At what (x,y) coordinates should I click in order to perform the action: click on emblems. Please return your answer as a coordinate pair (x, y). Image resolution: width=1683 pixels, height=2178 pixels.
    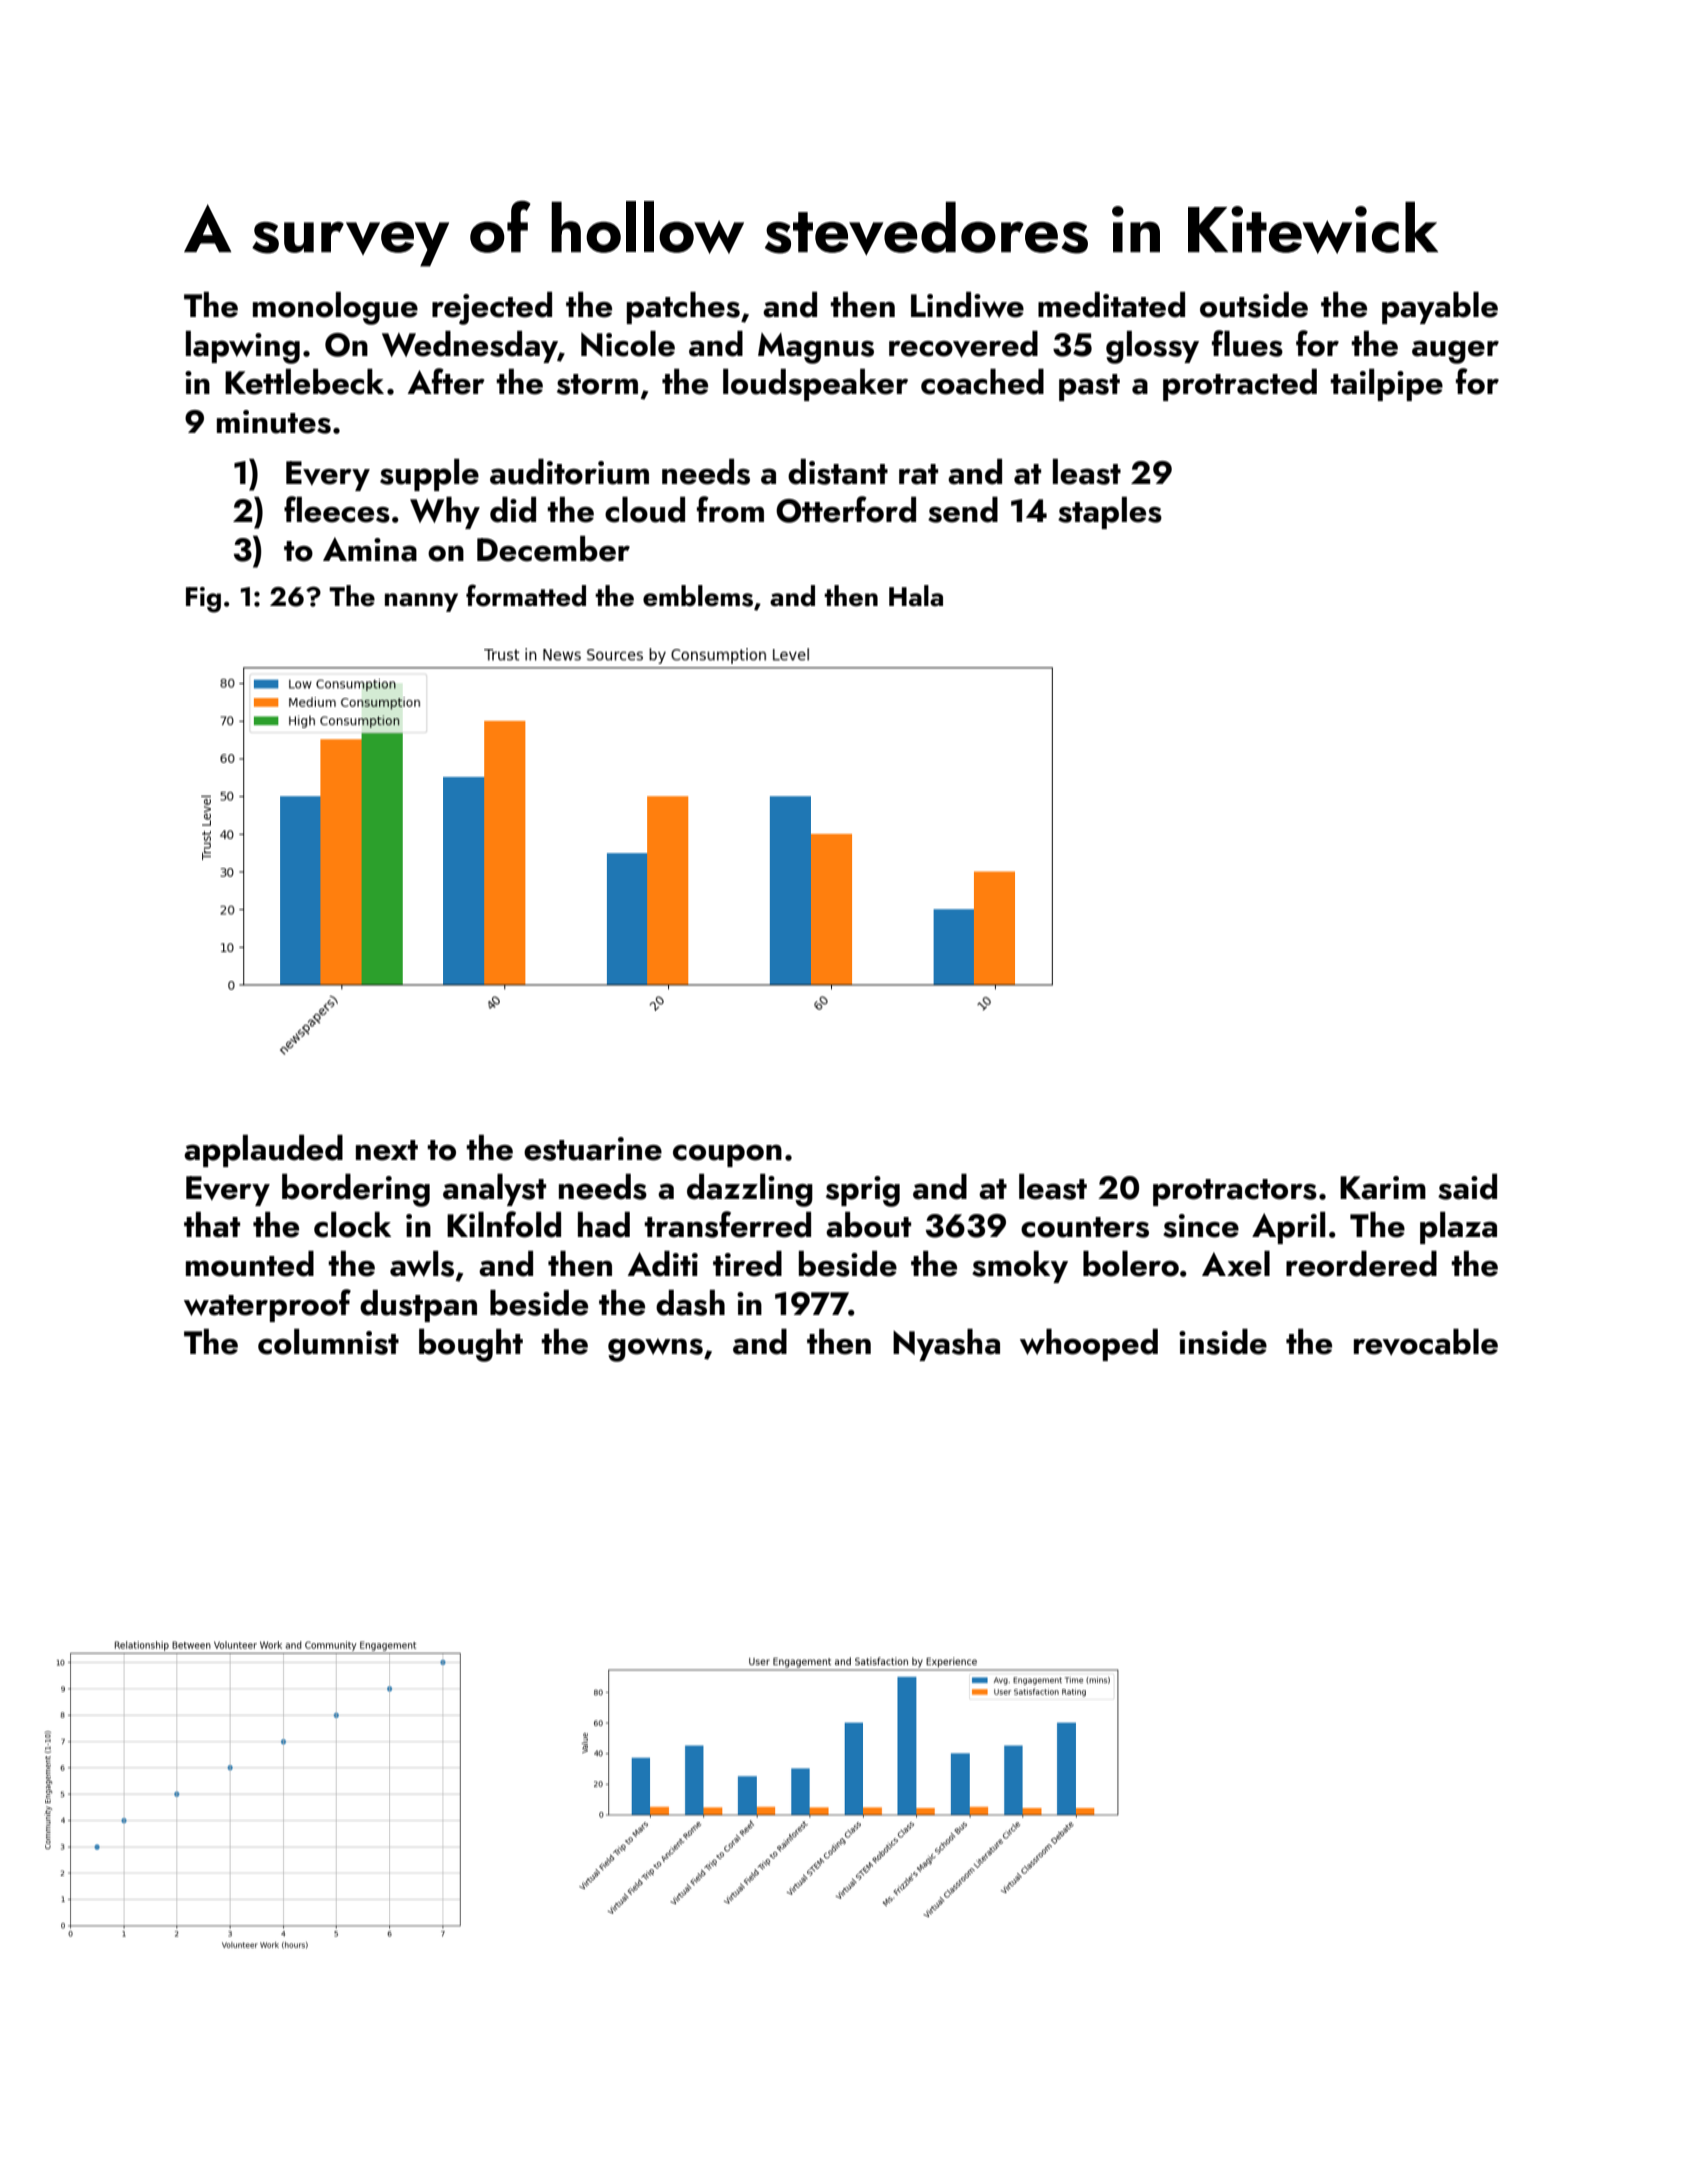
    Looking at the image, I should click on (698, 596).
